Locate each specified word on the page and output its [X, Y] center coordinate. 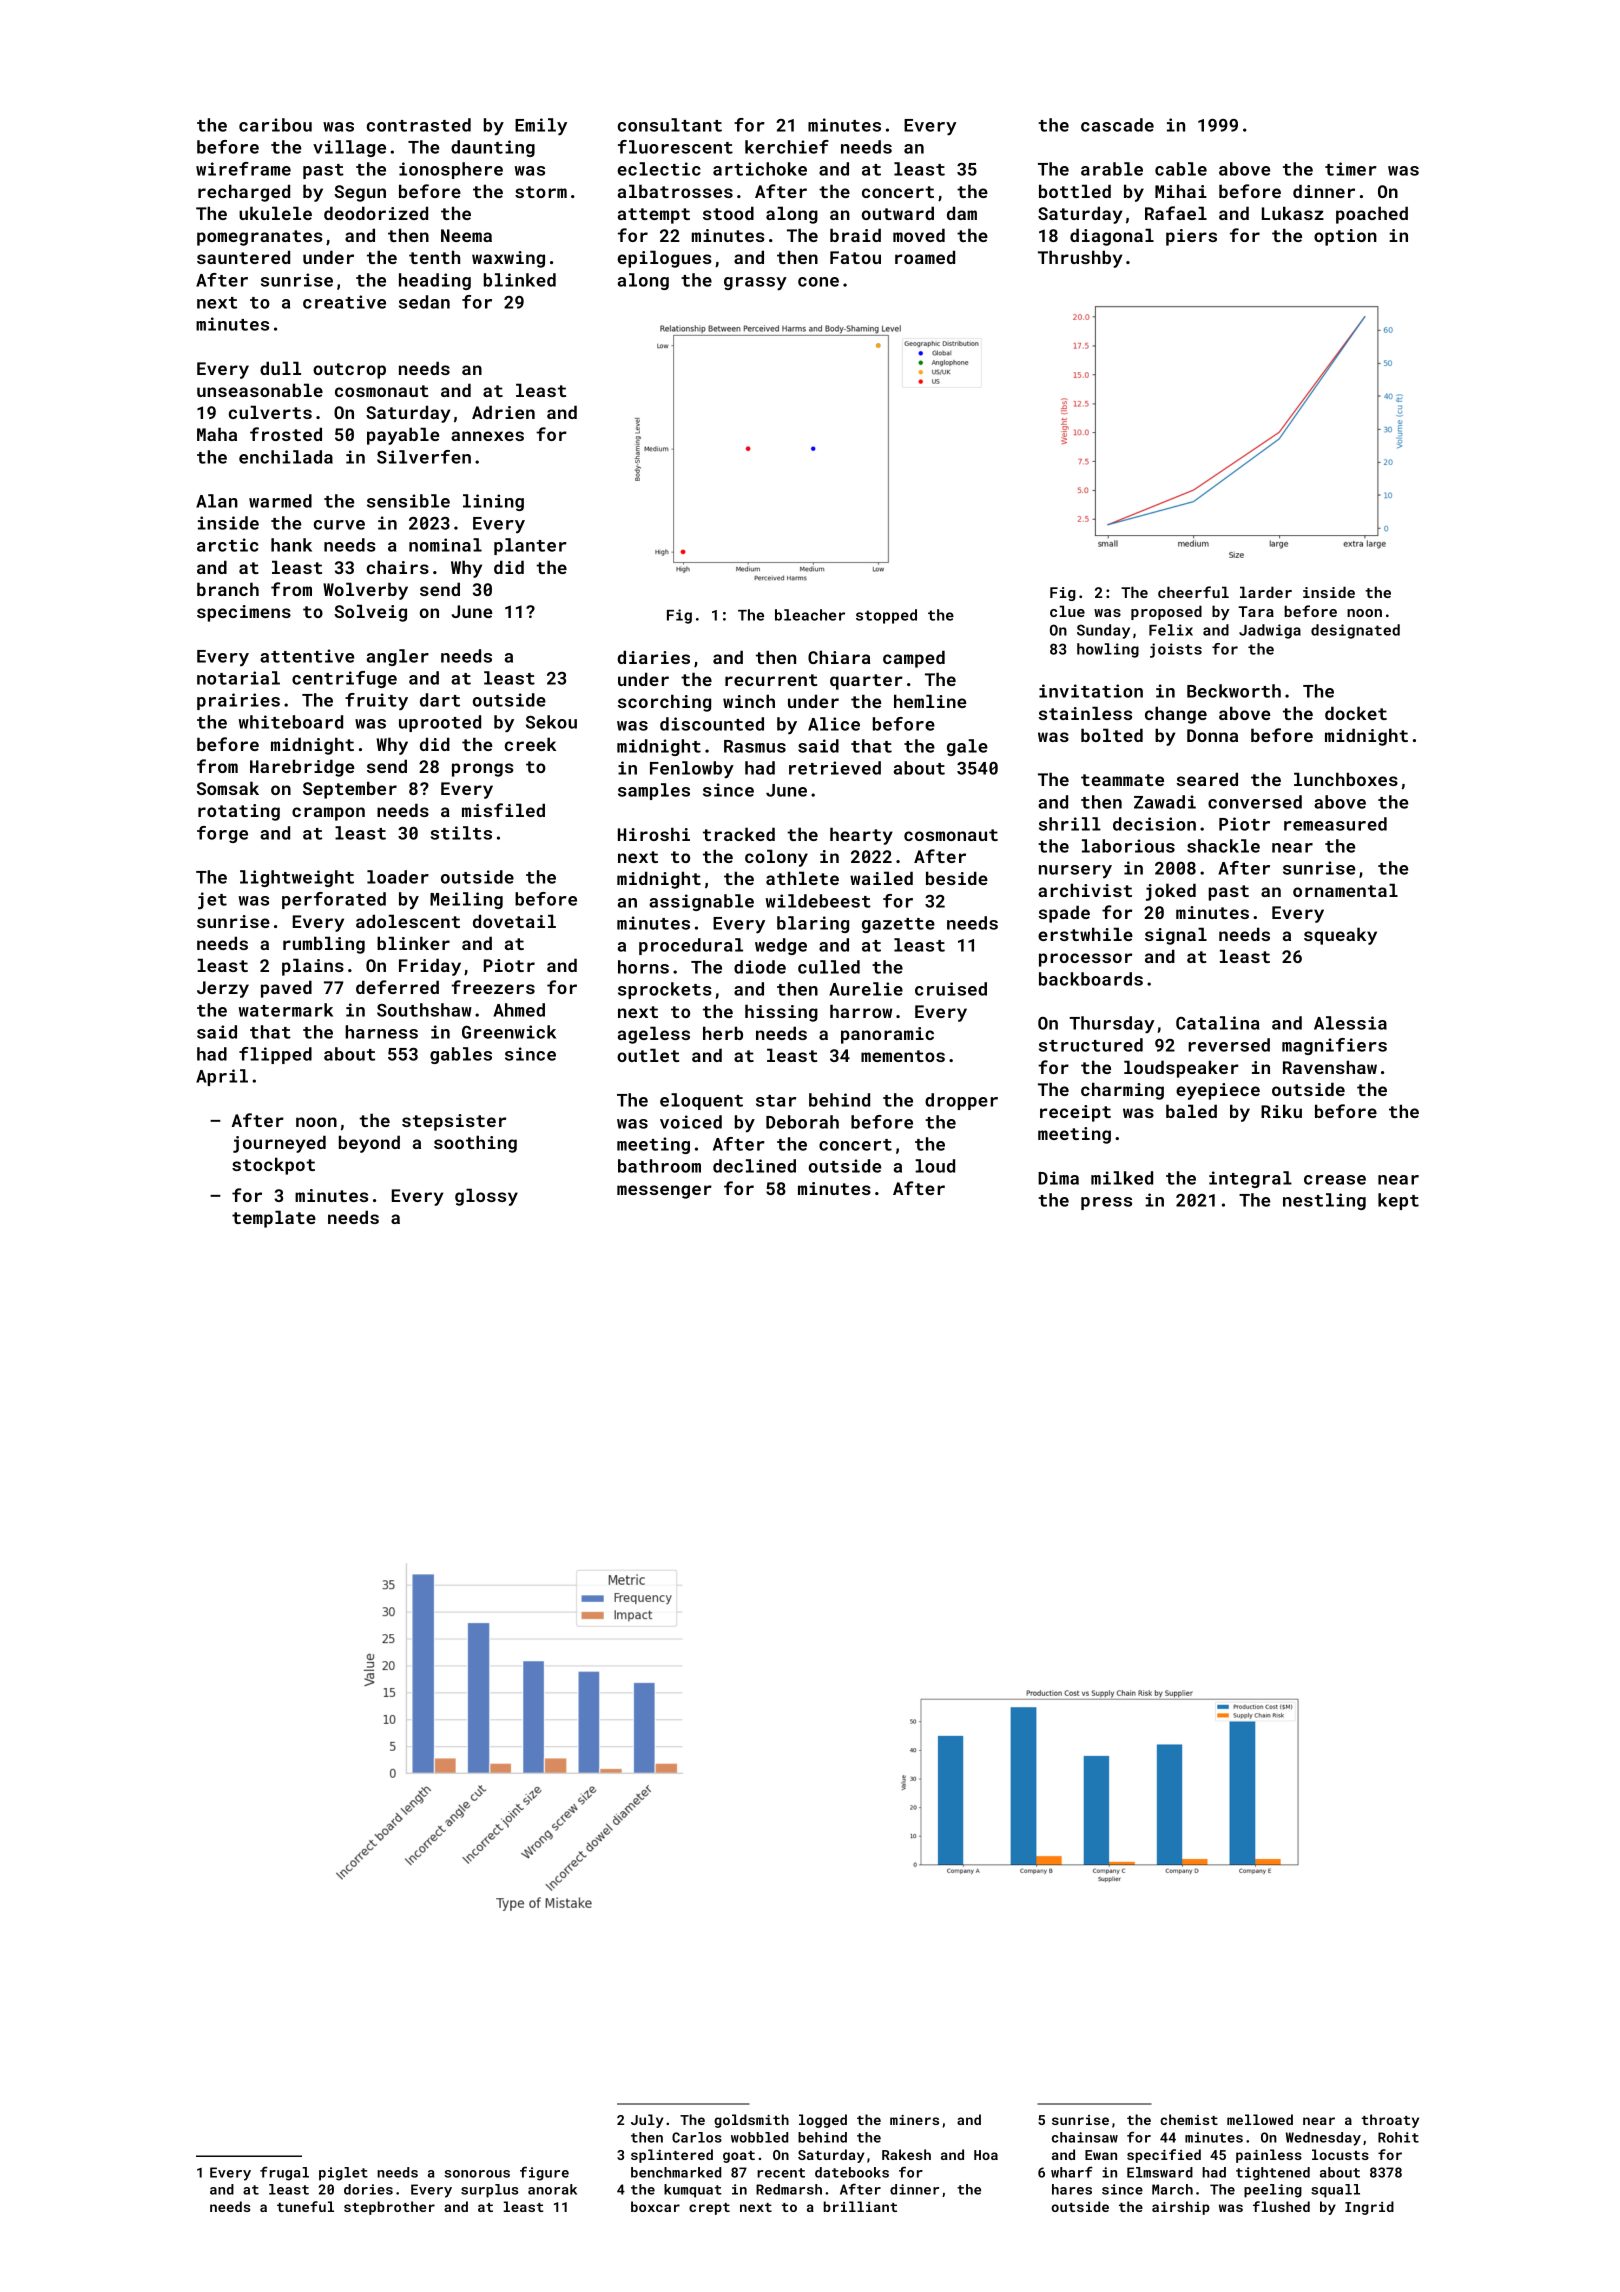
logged [823, 2121]
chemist [1189, 2119]
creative [344, 302]
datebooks [852, 2172]
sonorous [477, 2174]
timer [1351, 169]
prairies [238, 701]
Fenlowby [692, 770]
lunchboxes [1346, 779]
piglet [343, 2174]
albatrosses [675, 191]
